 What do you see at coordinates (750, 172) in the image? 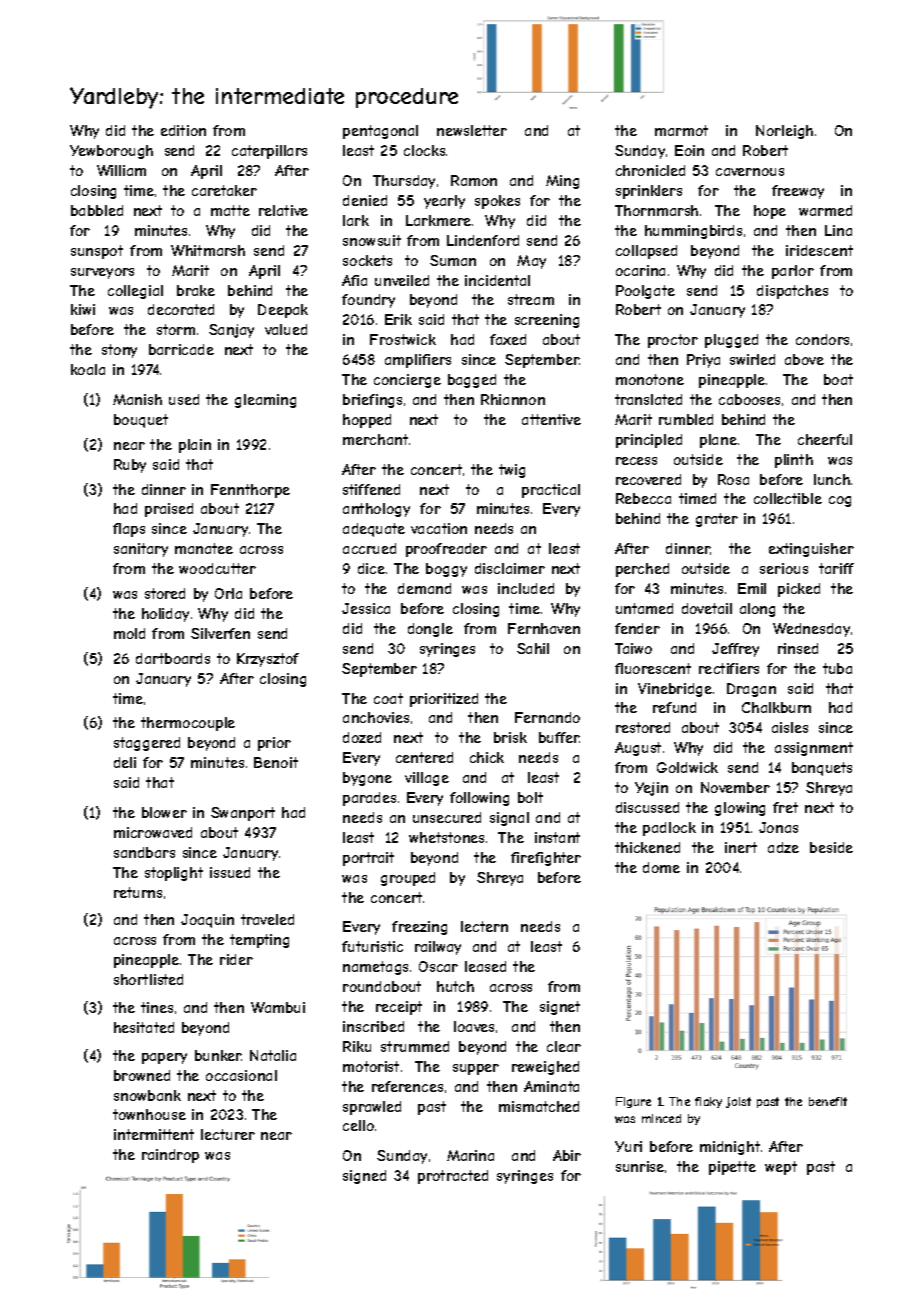
I see `cavernous` at bounding box center [750, 172].
